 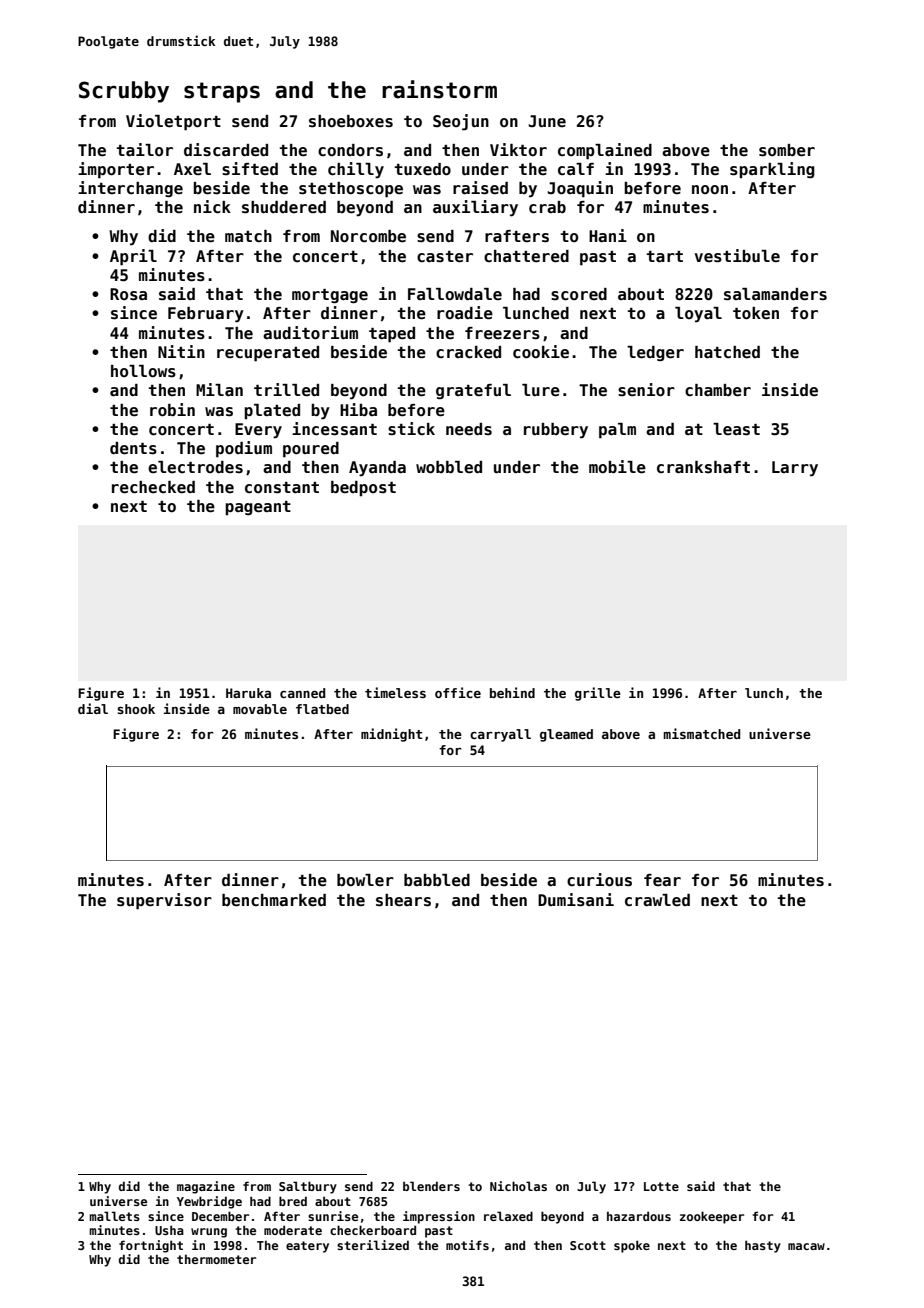 I want to click on grille, so click(x=598, y=694).
